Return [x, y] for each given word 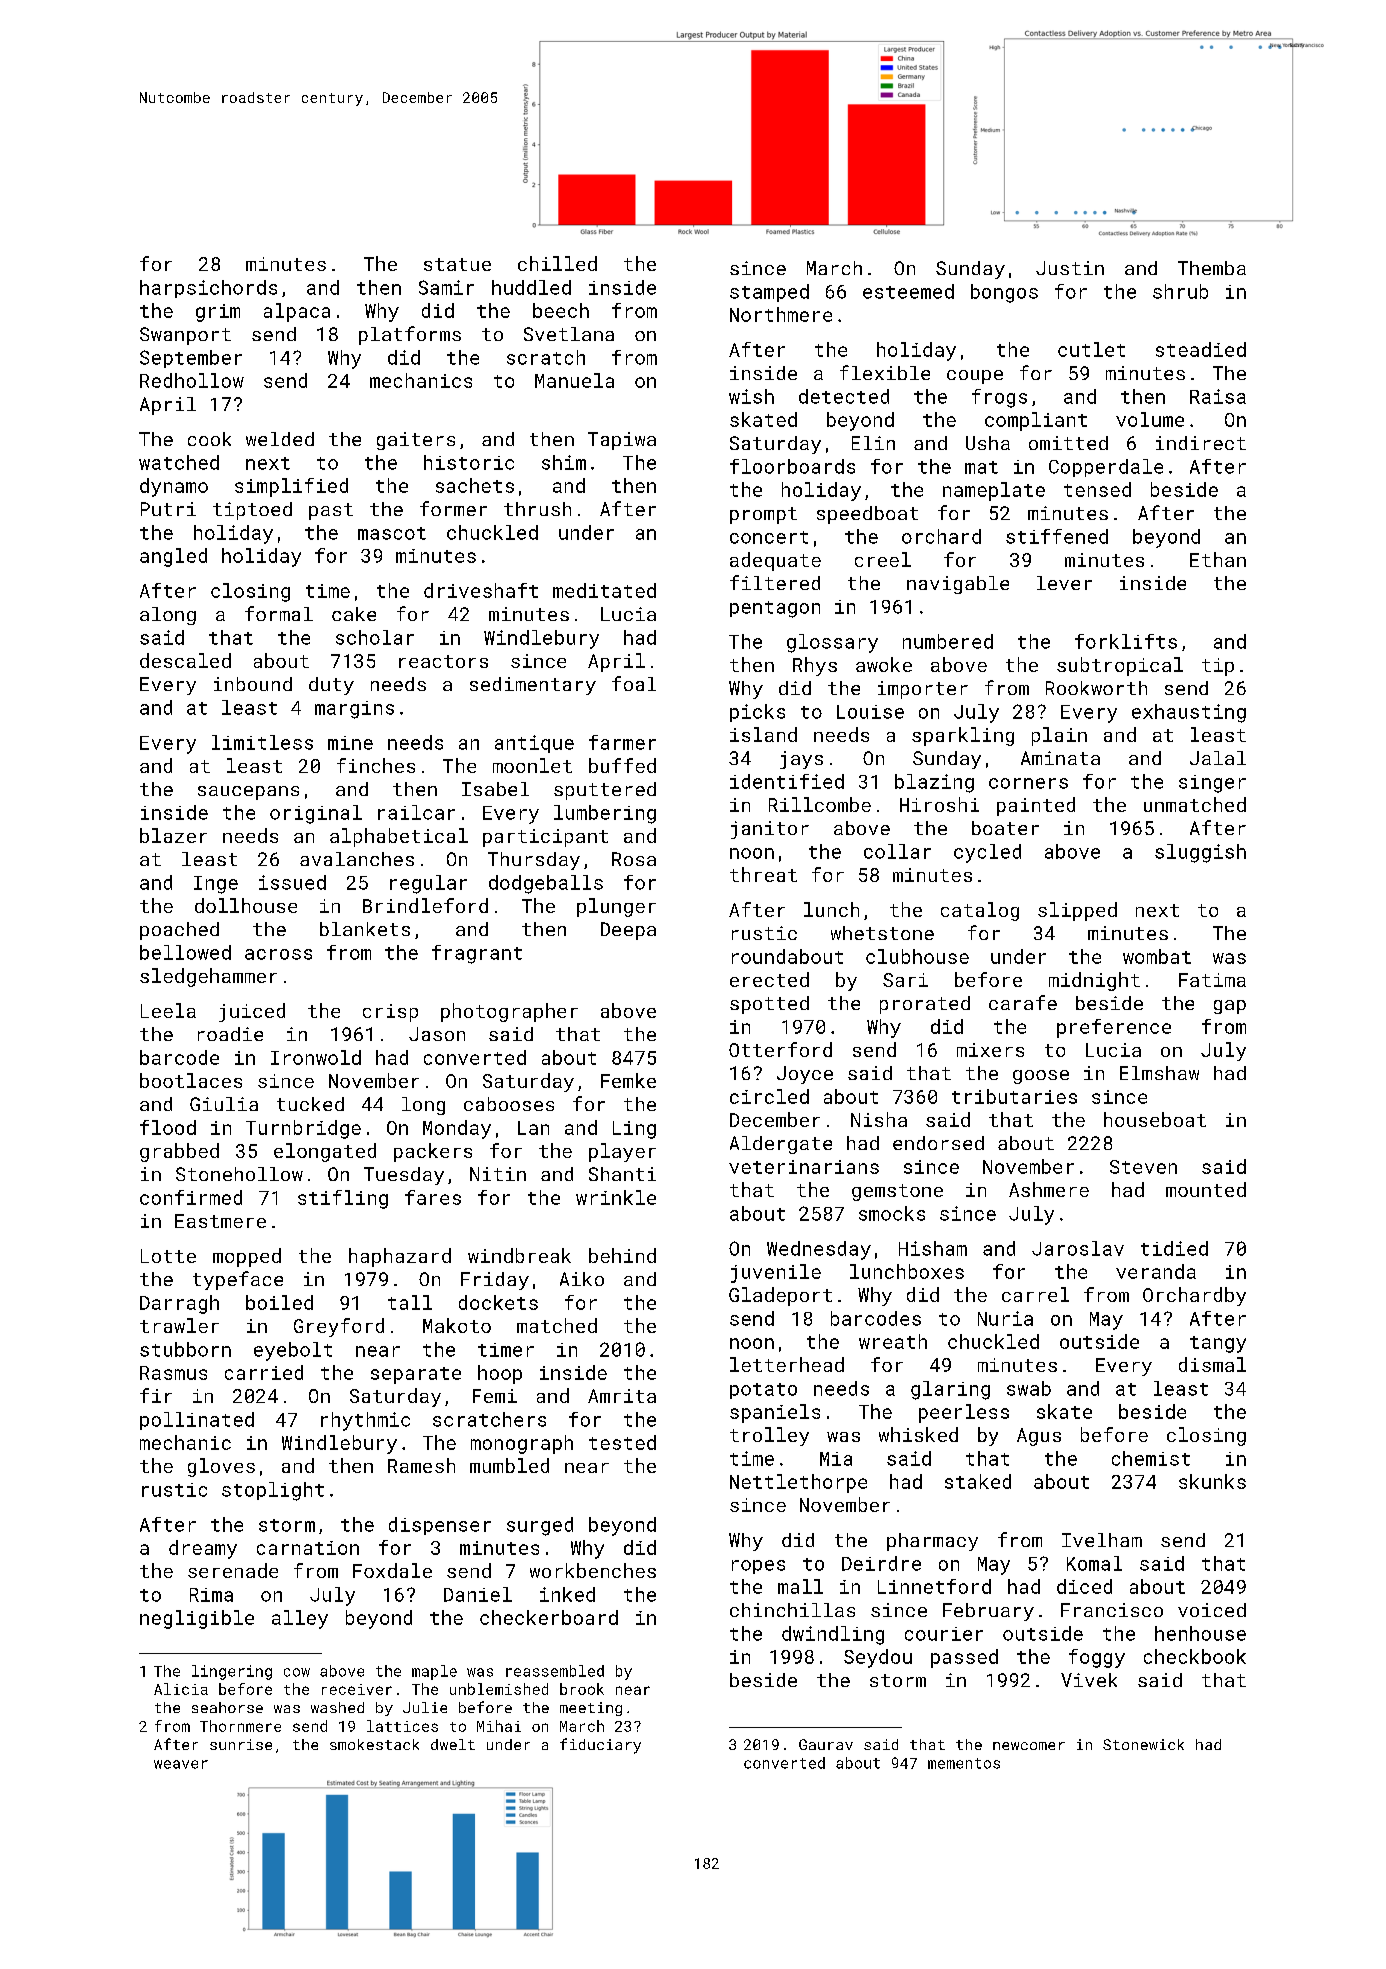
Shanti [622, 1174]
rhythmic [365, 1421]
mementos [964, 1763]
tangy [1218, 1344]
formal [279, 613]
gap [1230, 1007]
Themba [1212, 268]
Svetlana [569, 334]
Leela [168, 1010]
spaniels [775, 1413]
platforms [410, 335]
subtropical [1120, 666]
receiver [357, 1689]
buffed [622, 765]
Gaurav [826, 1744]
